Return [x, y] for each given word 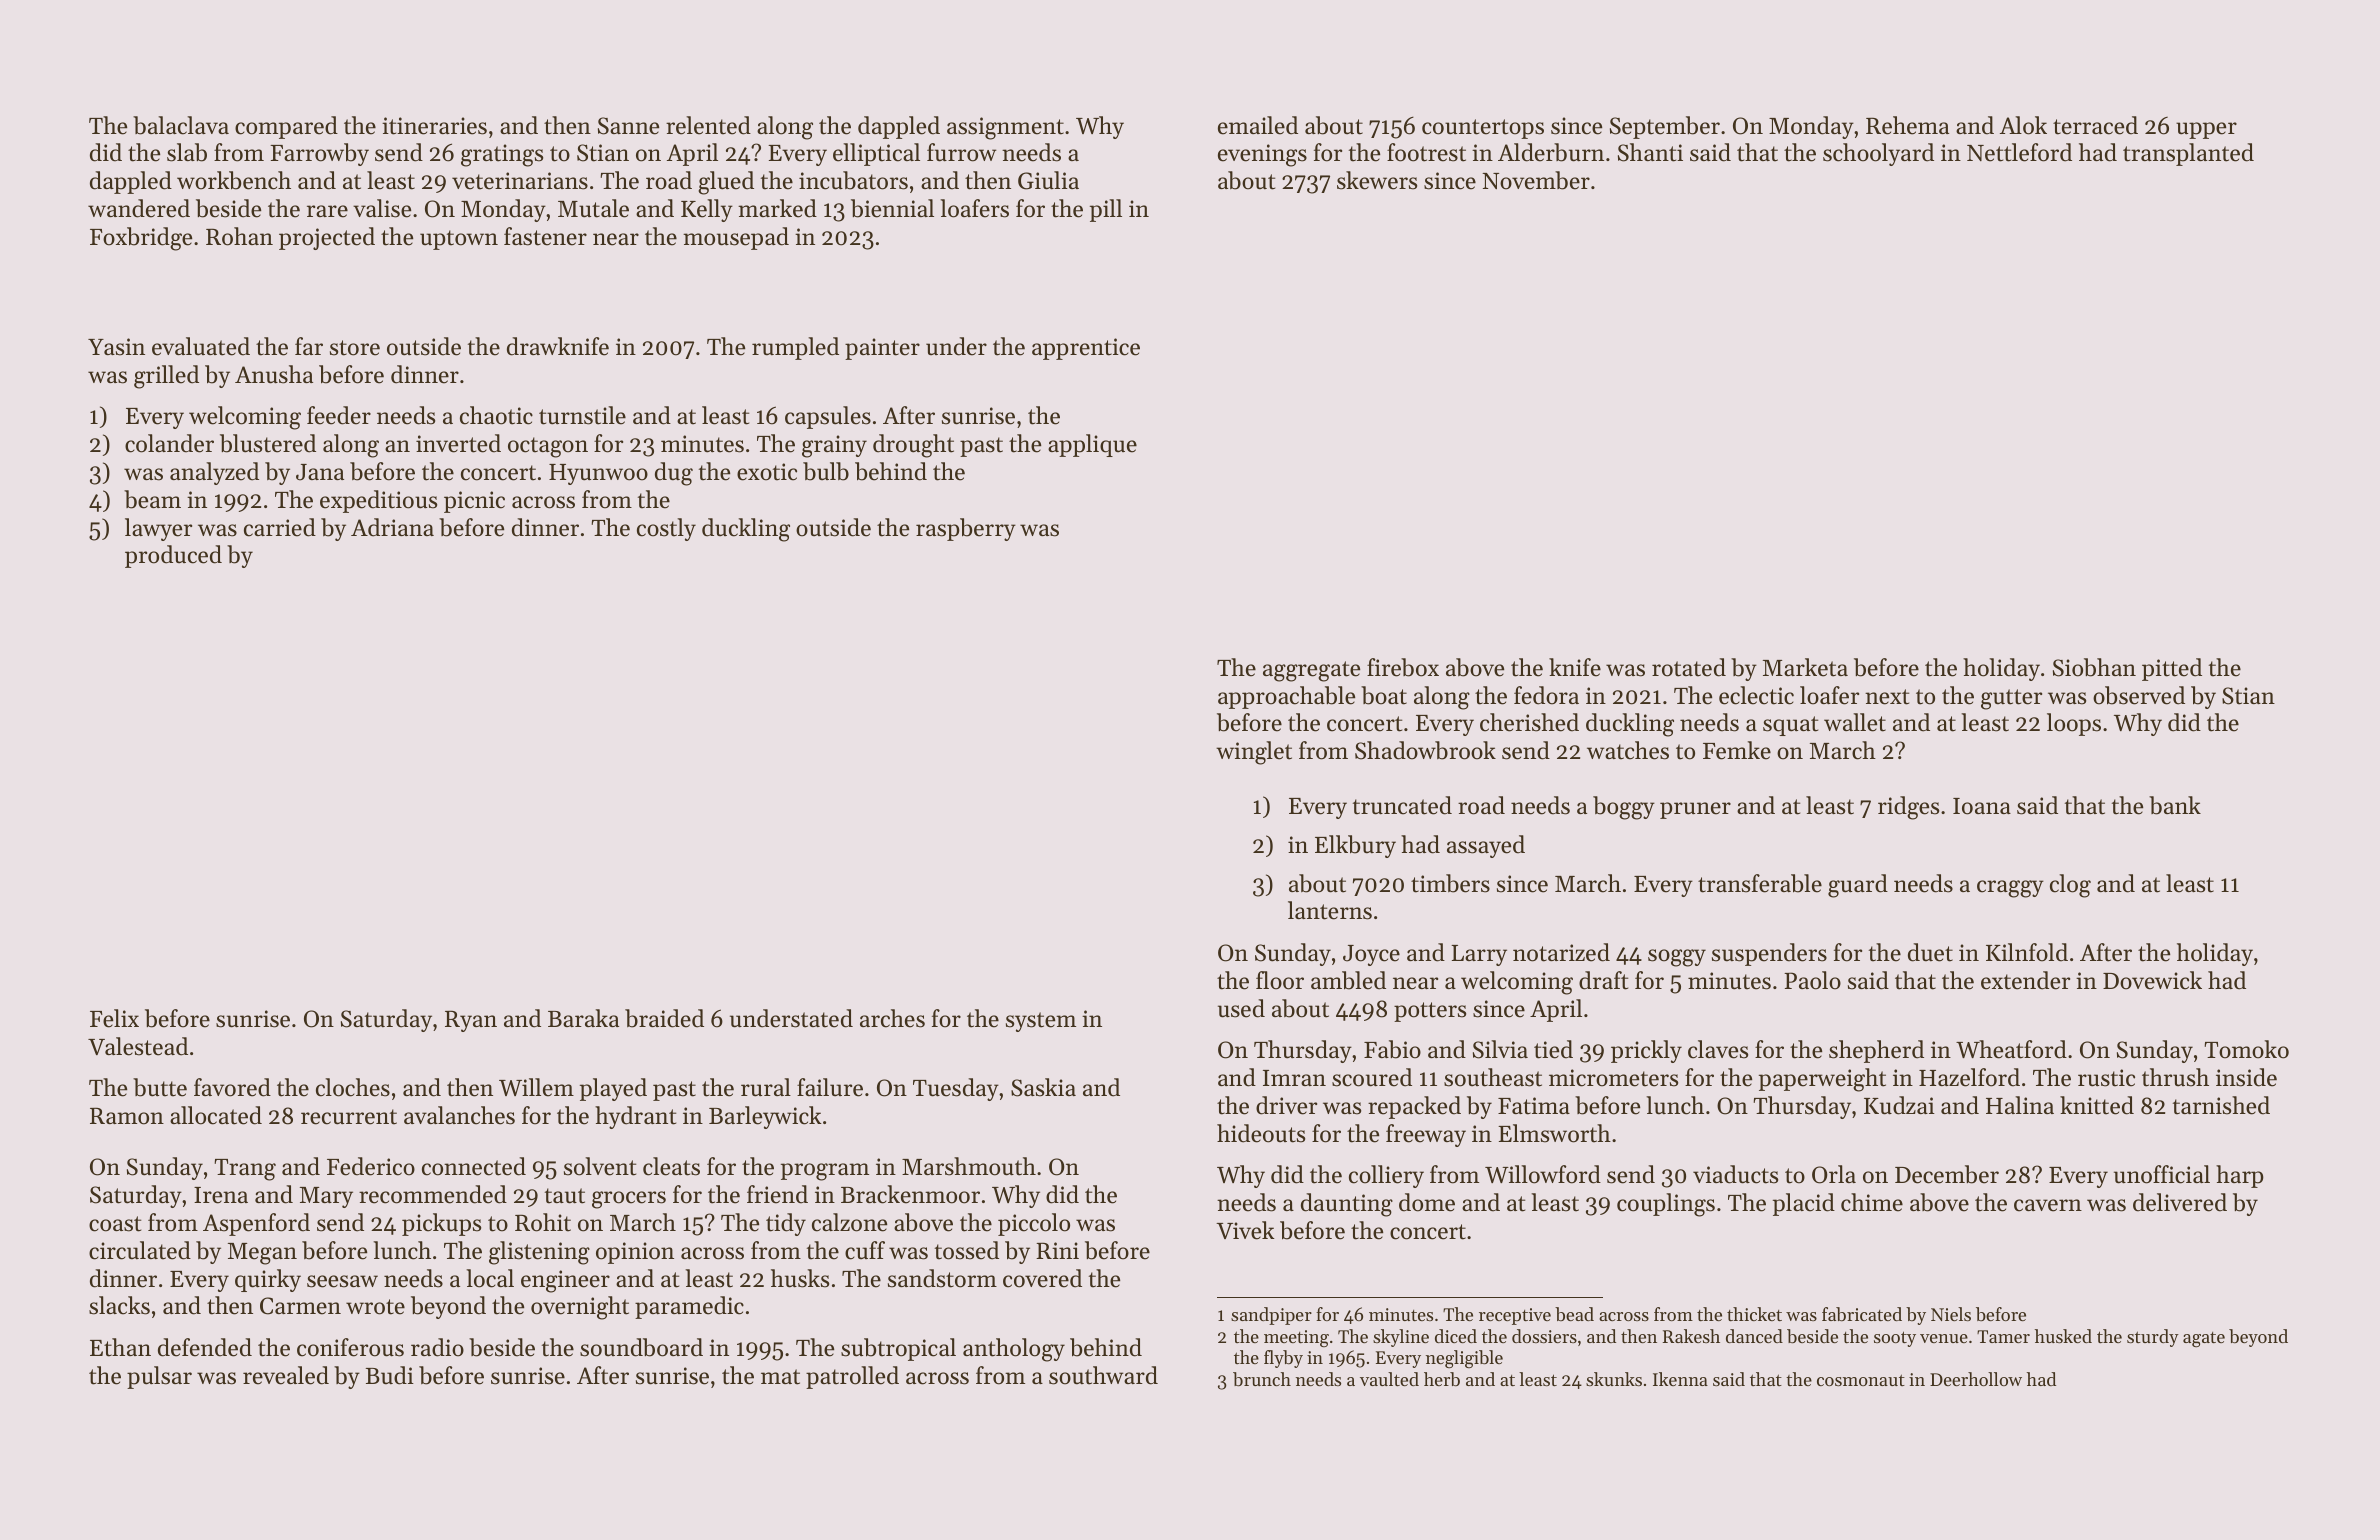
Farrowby [319, 154]
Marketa [1805, 667]
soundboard [641, 1347]
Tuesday [956, 1089]
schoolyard [1878, 154]
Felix [114, 1018]
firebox [1403, 667]
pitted [2172, 669]
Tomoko [2247, 1049]
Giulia [1048, 180]
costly [666, 529]
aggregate [1311, 671]
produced [173, 556]
